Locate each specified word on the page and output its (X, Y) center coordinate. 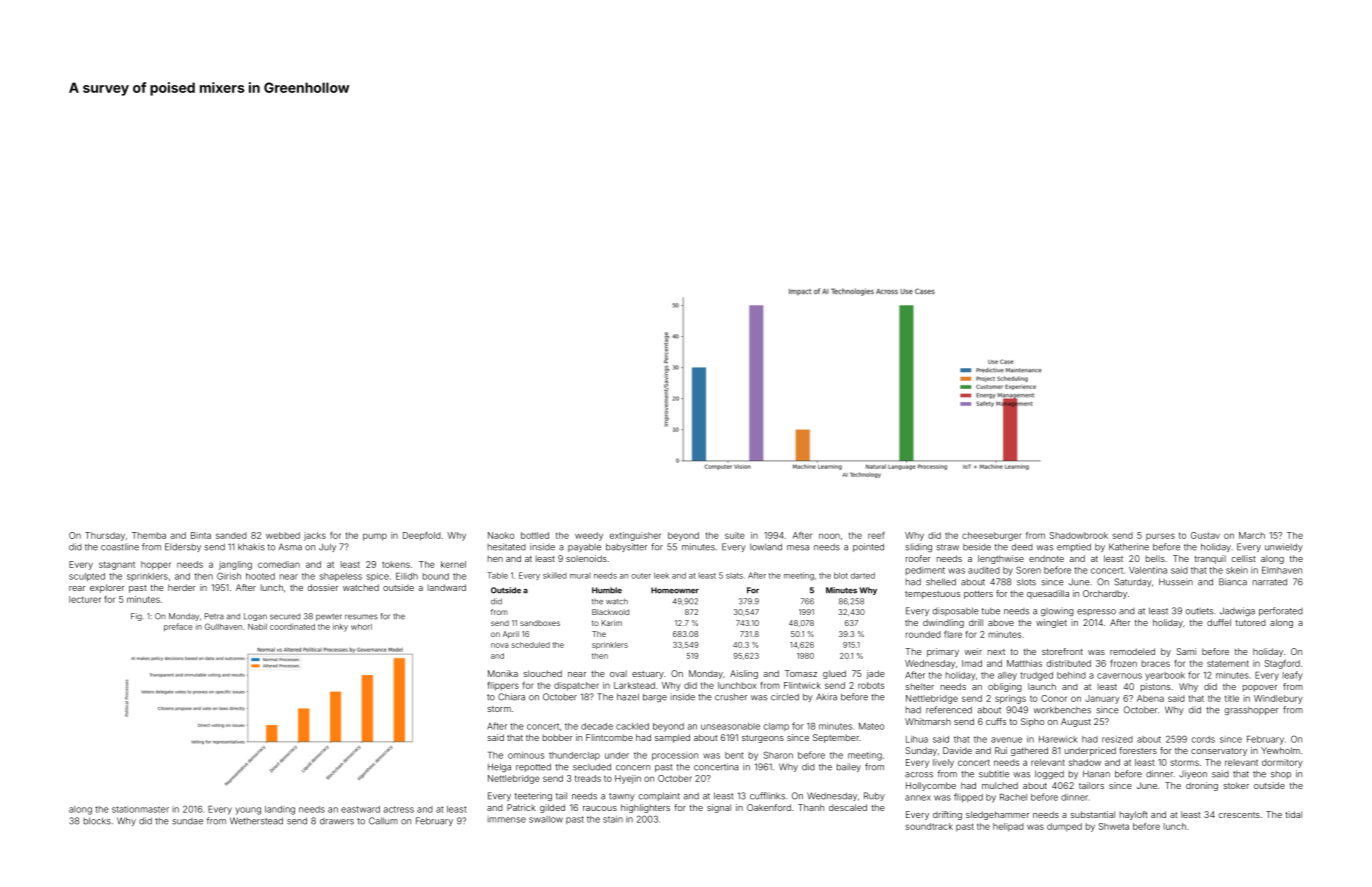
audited (984, 570)
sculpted (87, 577)
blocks (97, 821)
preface (178, 627)
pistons (1155, 687)
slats (734, 576)
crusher (731, 697)
